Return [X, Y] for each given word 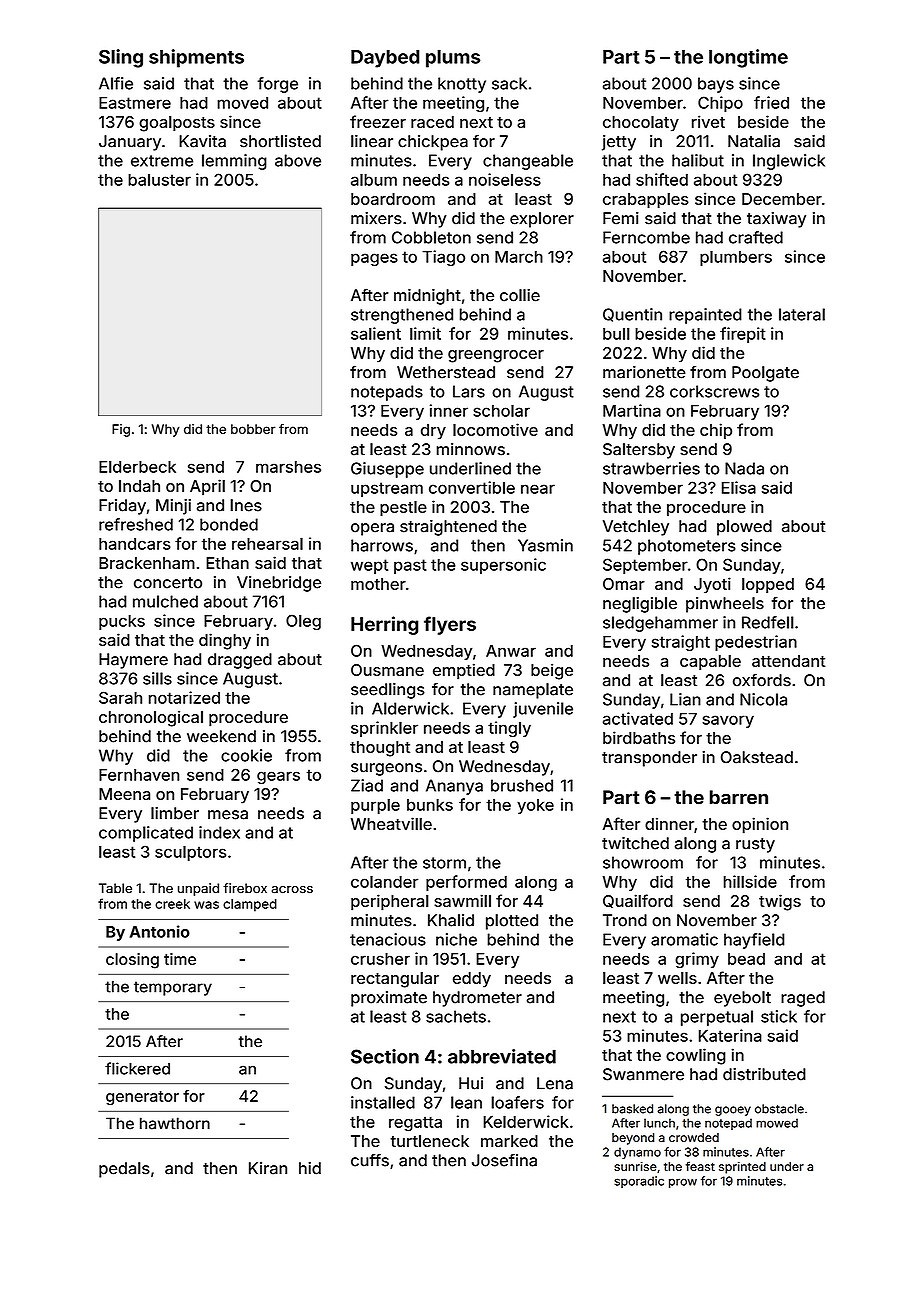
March [519, 257]
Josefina [504, 1160]
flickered [137, 1068]
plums [453, 58]
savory [728, 721]
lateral [802, 314]
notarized [184, 697]
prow [683, 1183]
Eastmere [135, 103]
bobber [253, 429]
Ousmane [387, 670]
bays [716, 85]
